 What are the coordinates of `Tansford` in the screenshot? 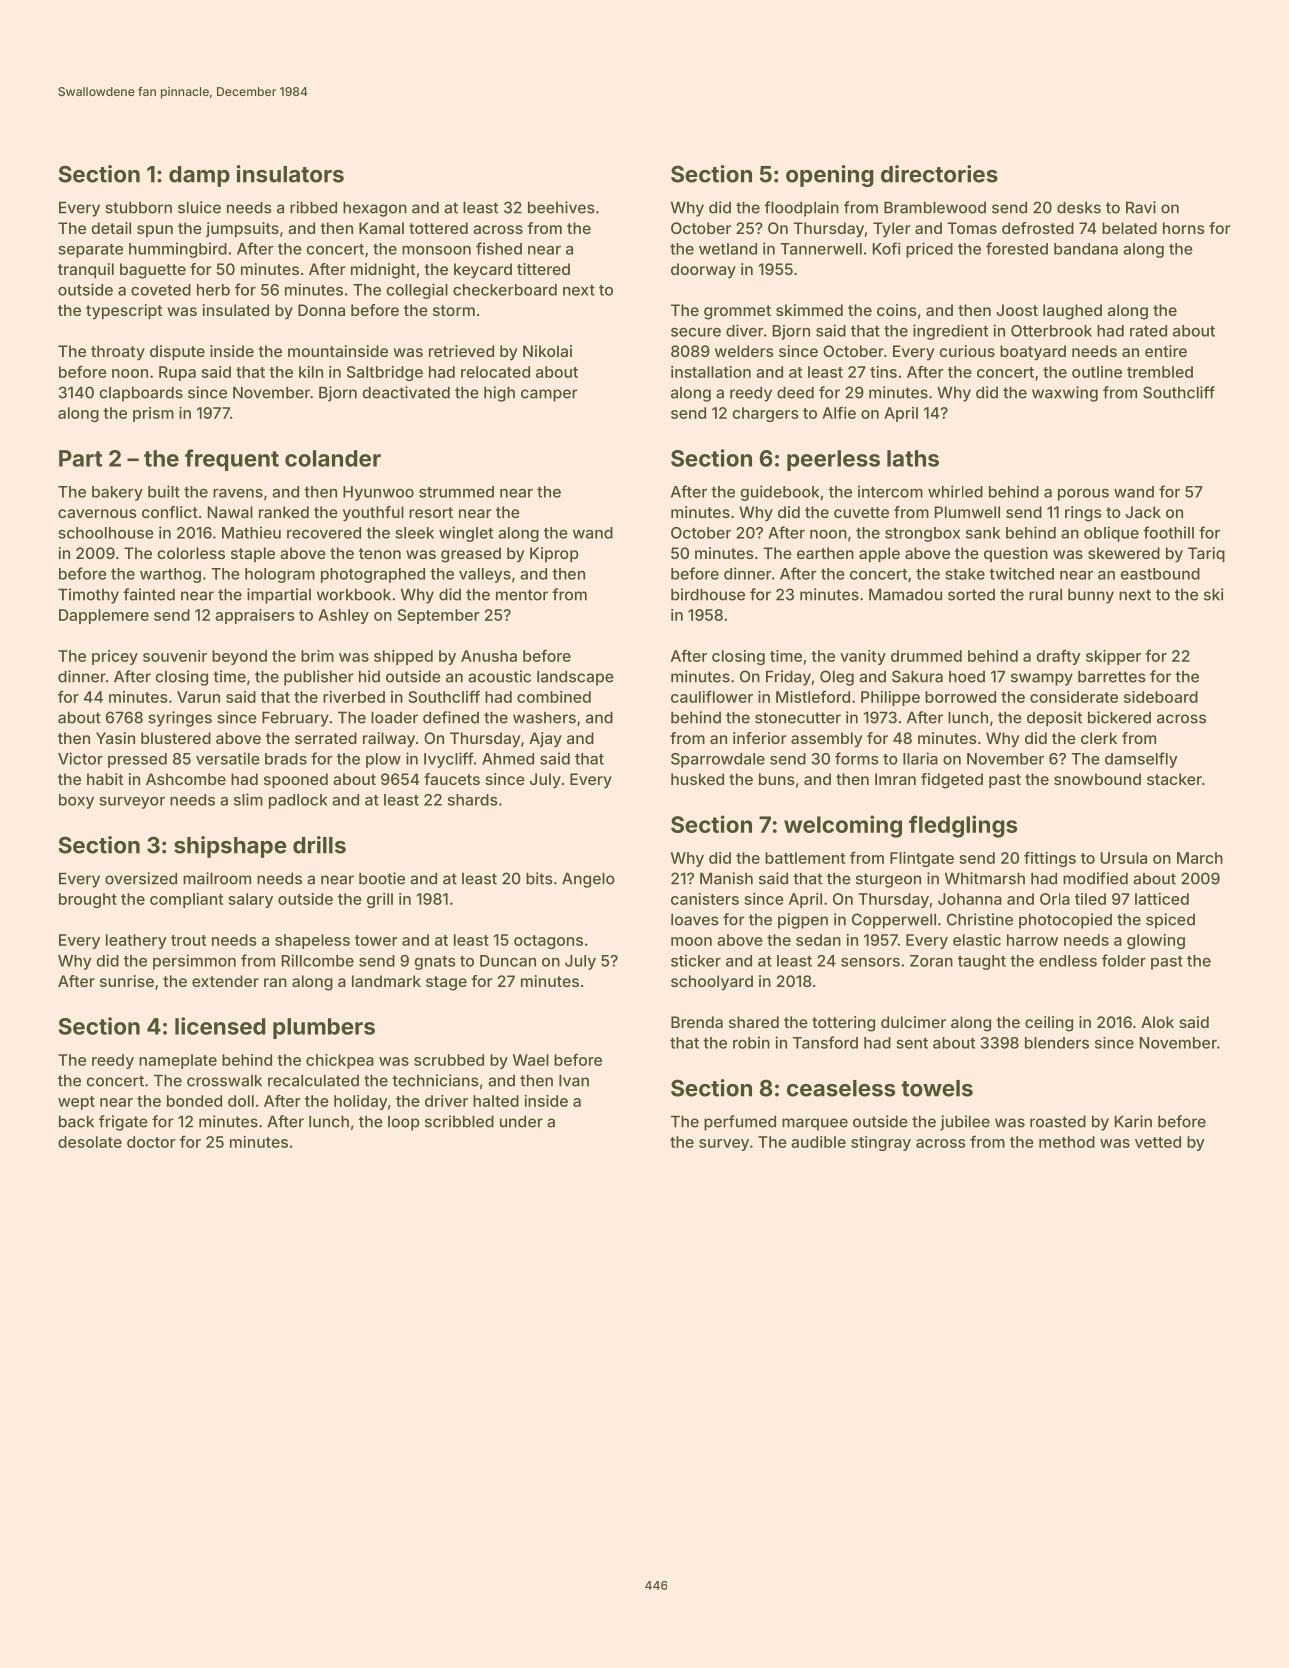 It's located at (825, 1042).
